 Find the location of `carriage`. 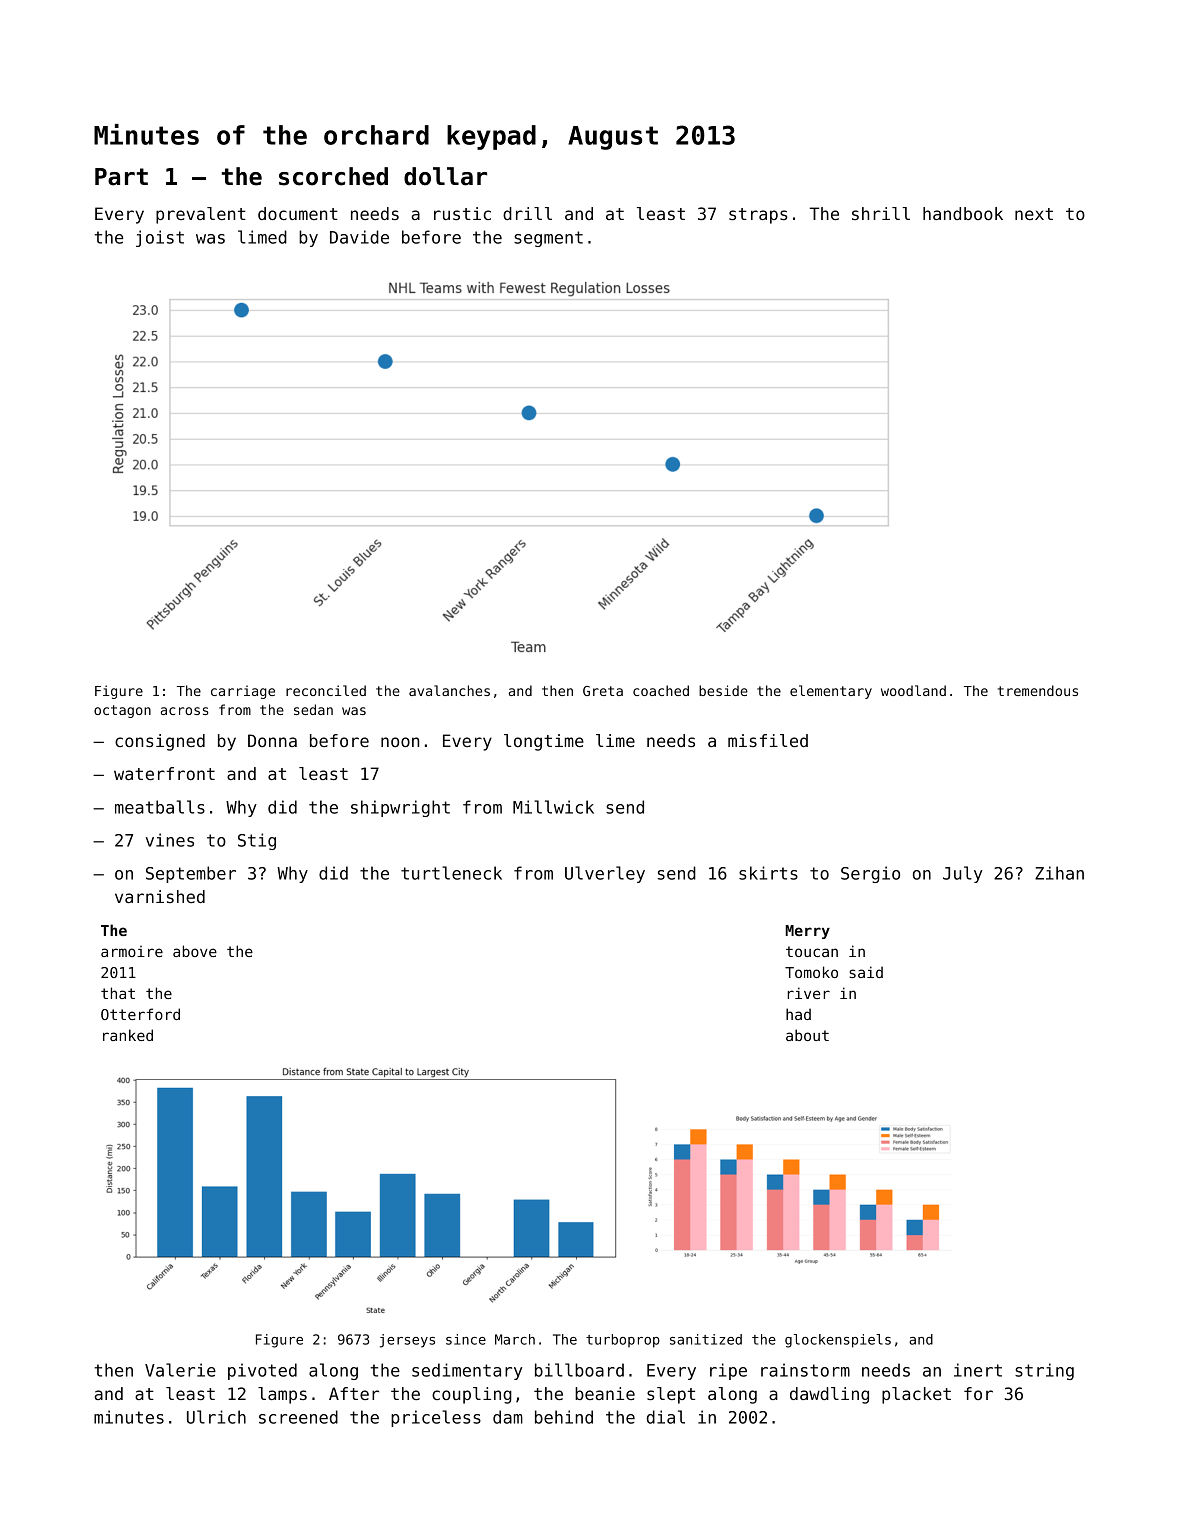

carriage is located at coordinates (243, 692).
